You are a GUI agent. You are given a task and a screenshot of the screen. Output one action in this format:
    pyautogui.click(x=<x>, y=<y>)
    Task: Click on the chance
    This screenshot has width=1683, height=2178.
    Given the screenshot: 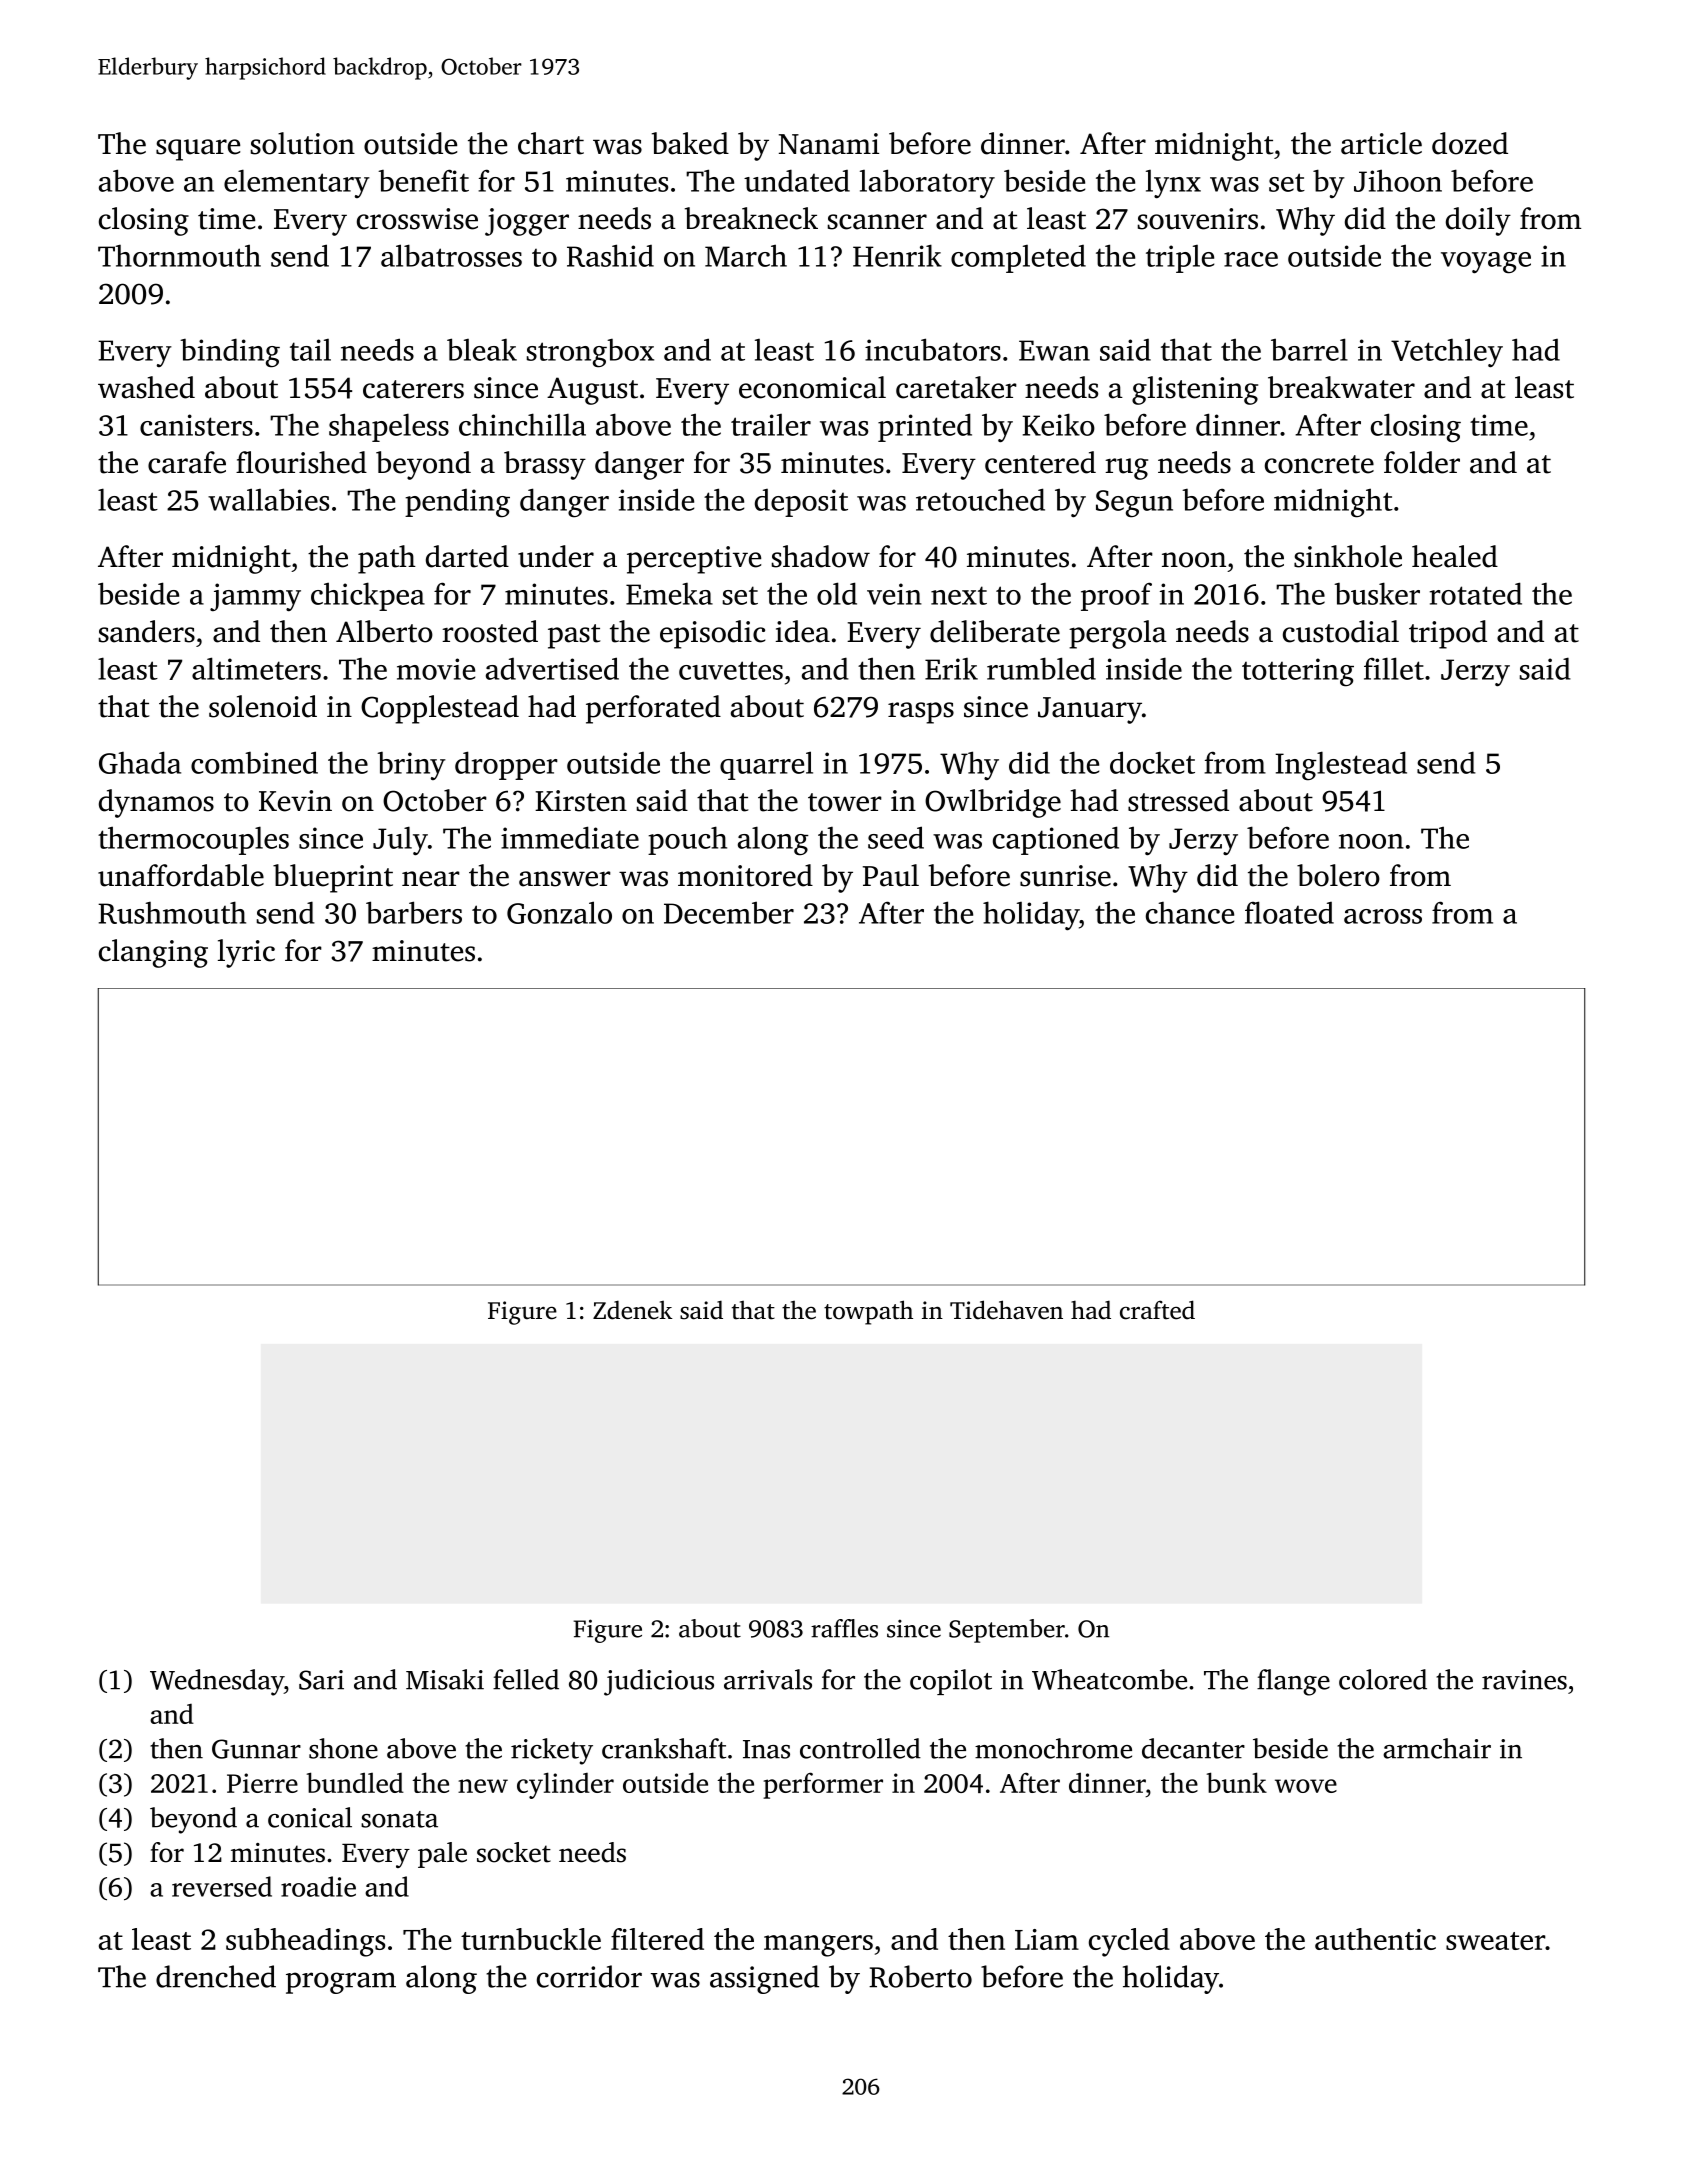 What is the action you would take?
    pyautogui.click(x=1190, y=913)
